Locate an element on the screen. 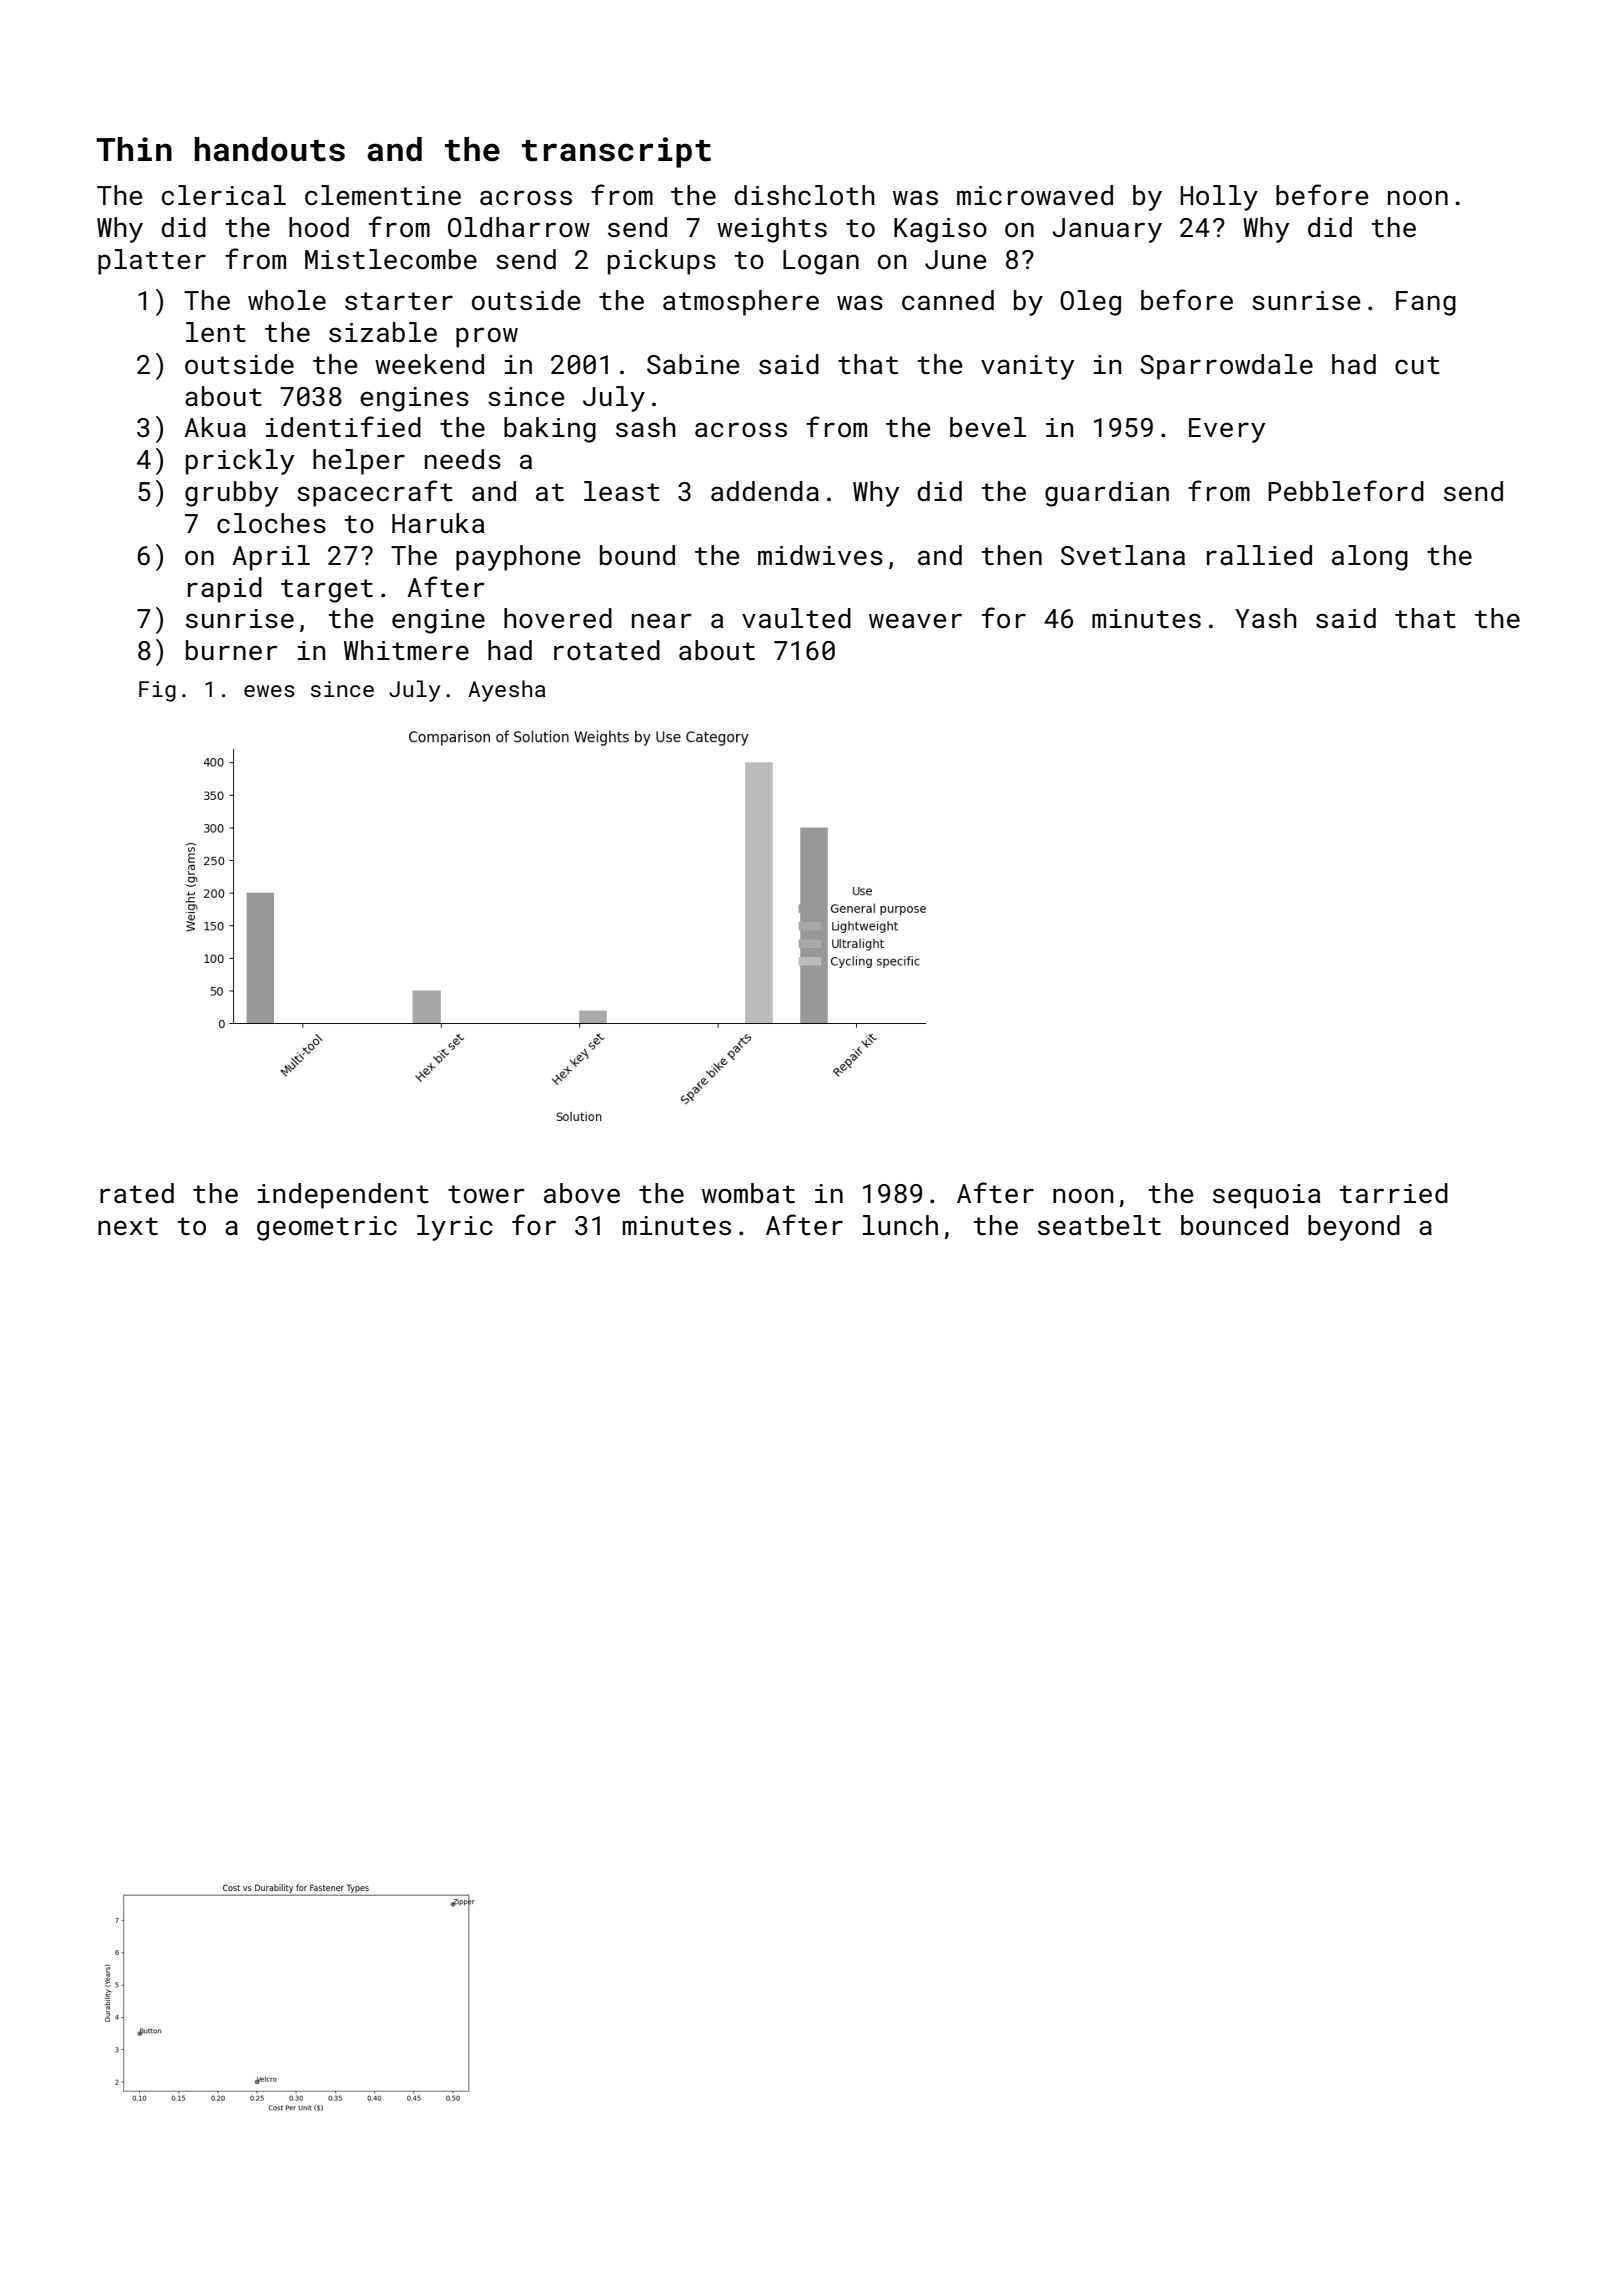 This screenshot has height=2292, width=1620. Ayesha is located at coordinates (506, 691).
